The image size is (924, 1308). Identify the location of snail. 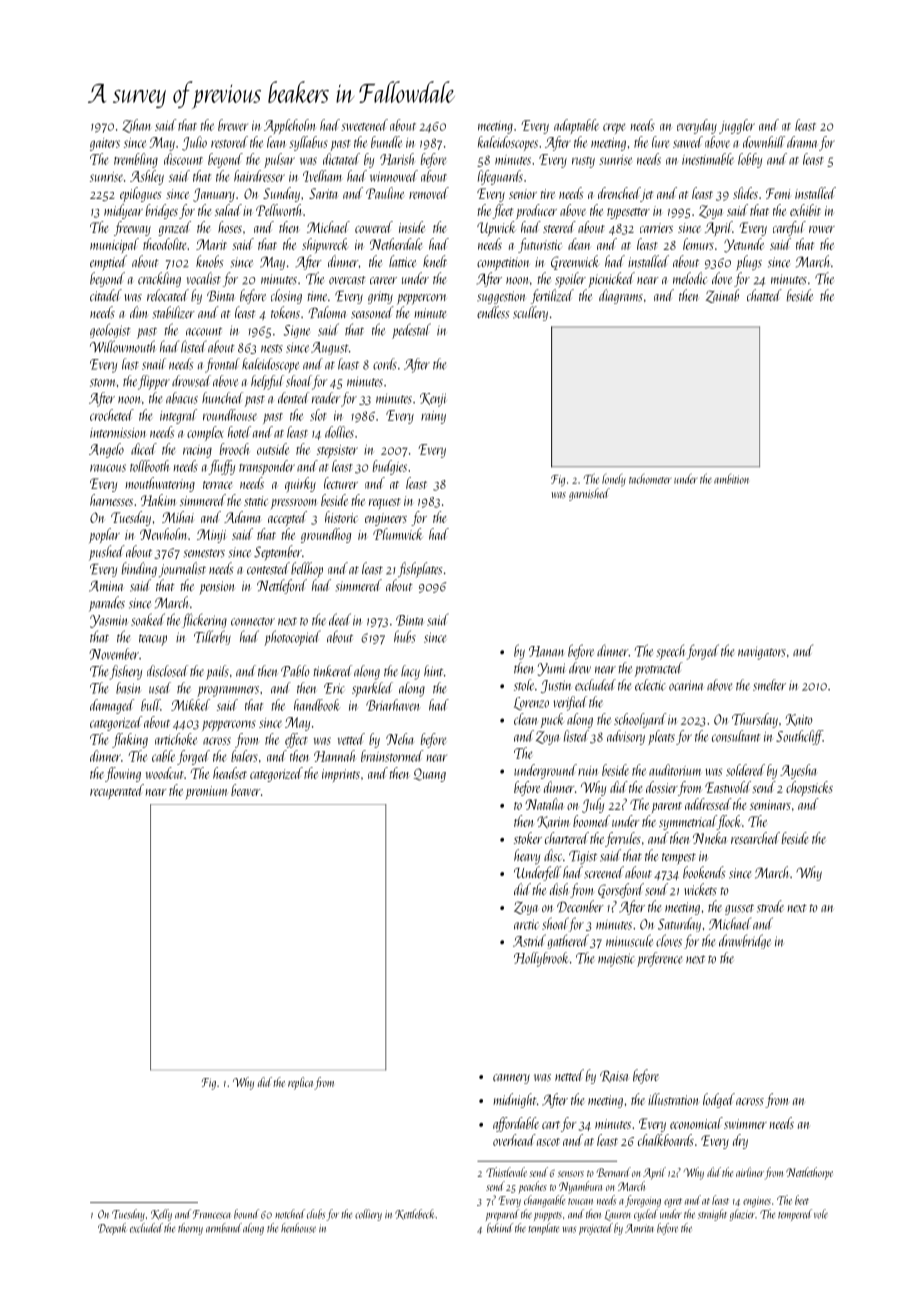
(154, 364).
